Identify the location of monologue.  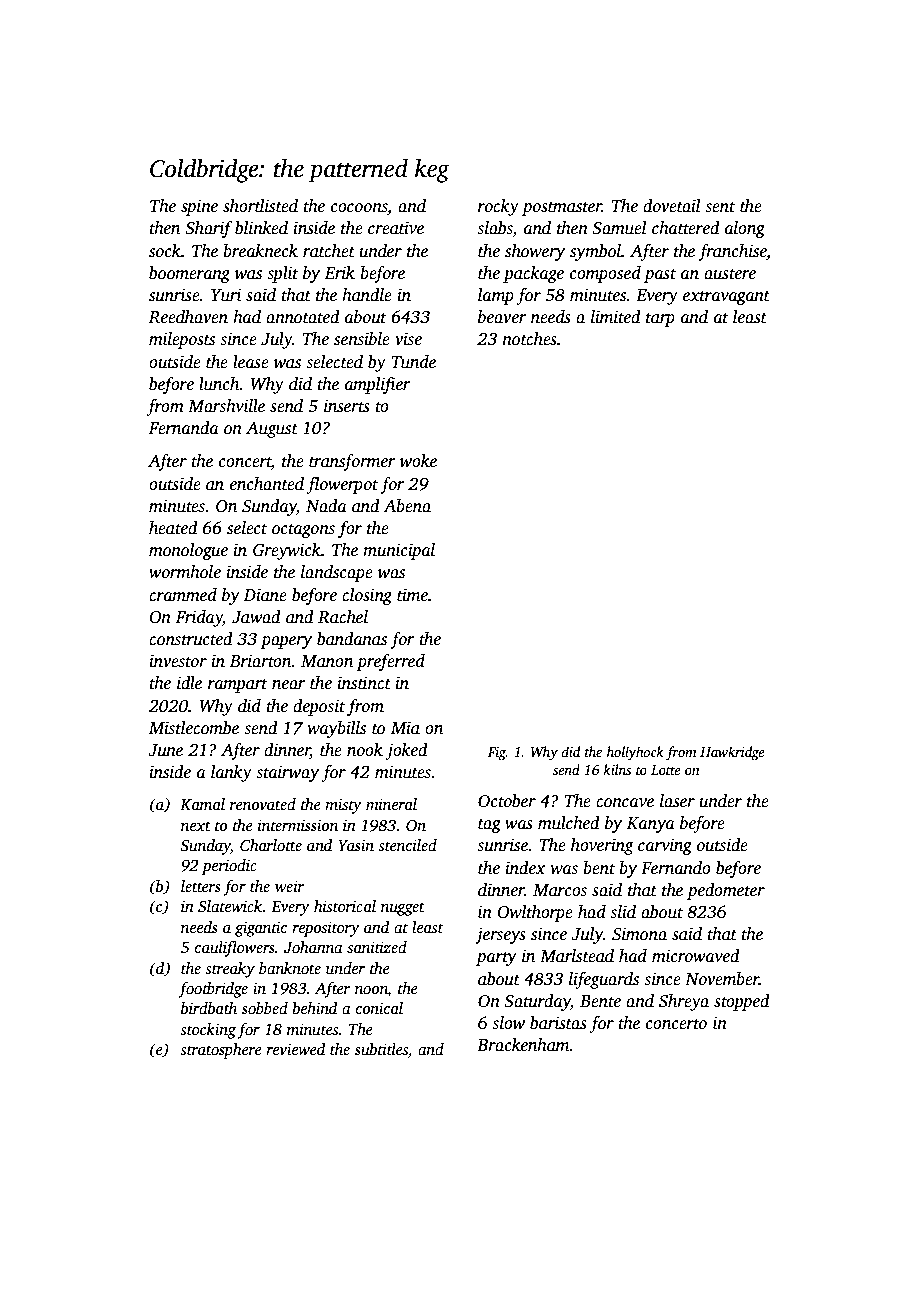
(188, 551).
